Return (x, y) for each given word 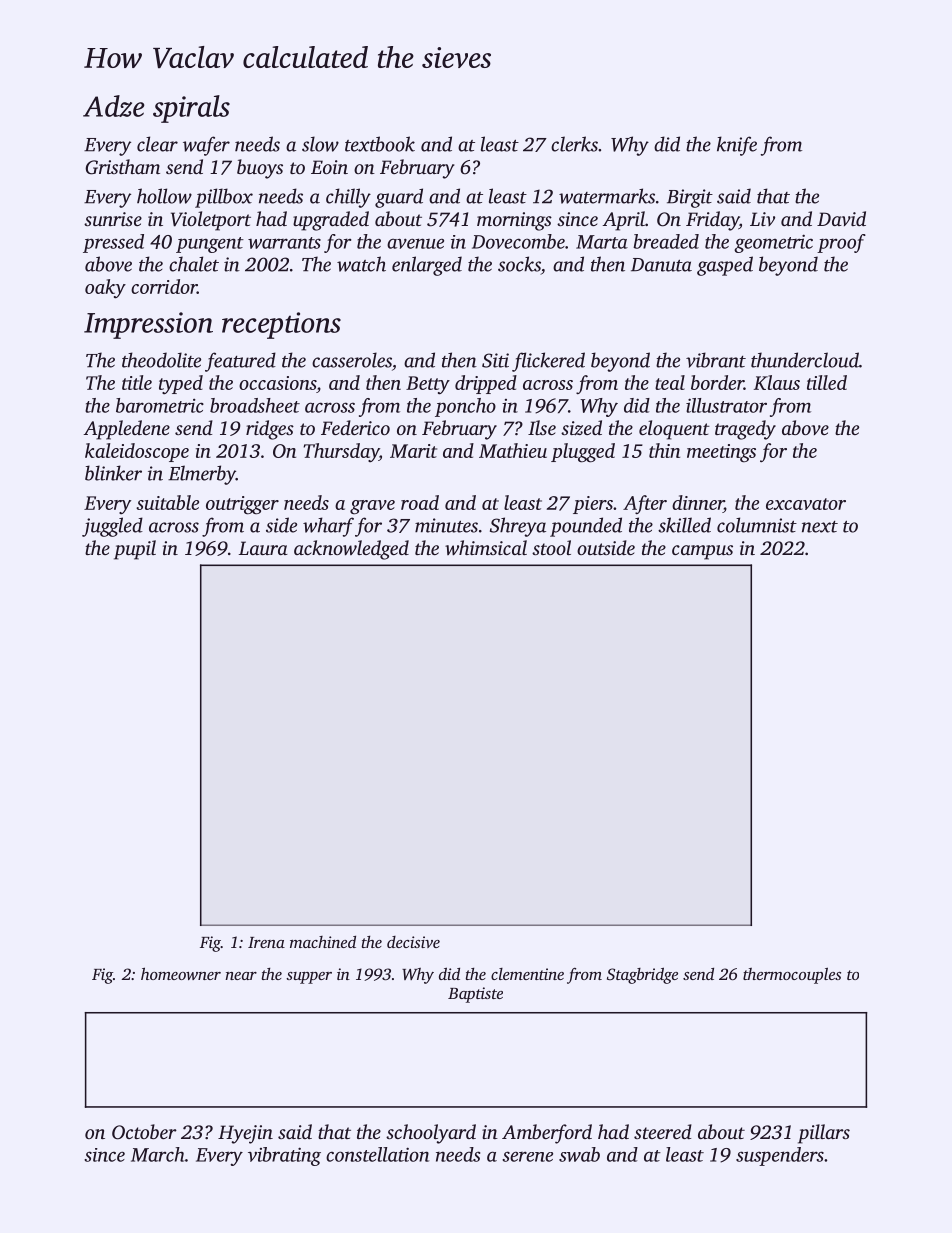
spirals (191, 109)
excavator (806, 504)
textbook (380, 144)
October (144, 1132)
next (820, 527)
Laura (263, 548)
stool (551, 547)
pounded (586, 527)
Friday (712, 221)
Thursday (341, 452)
